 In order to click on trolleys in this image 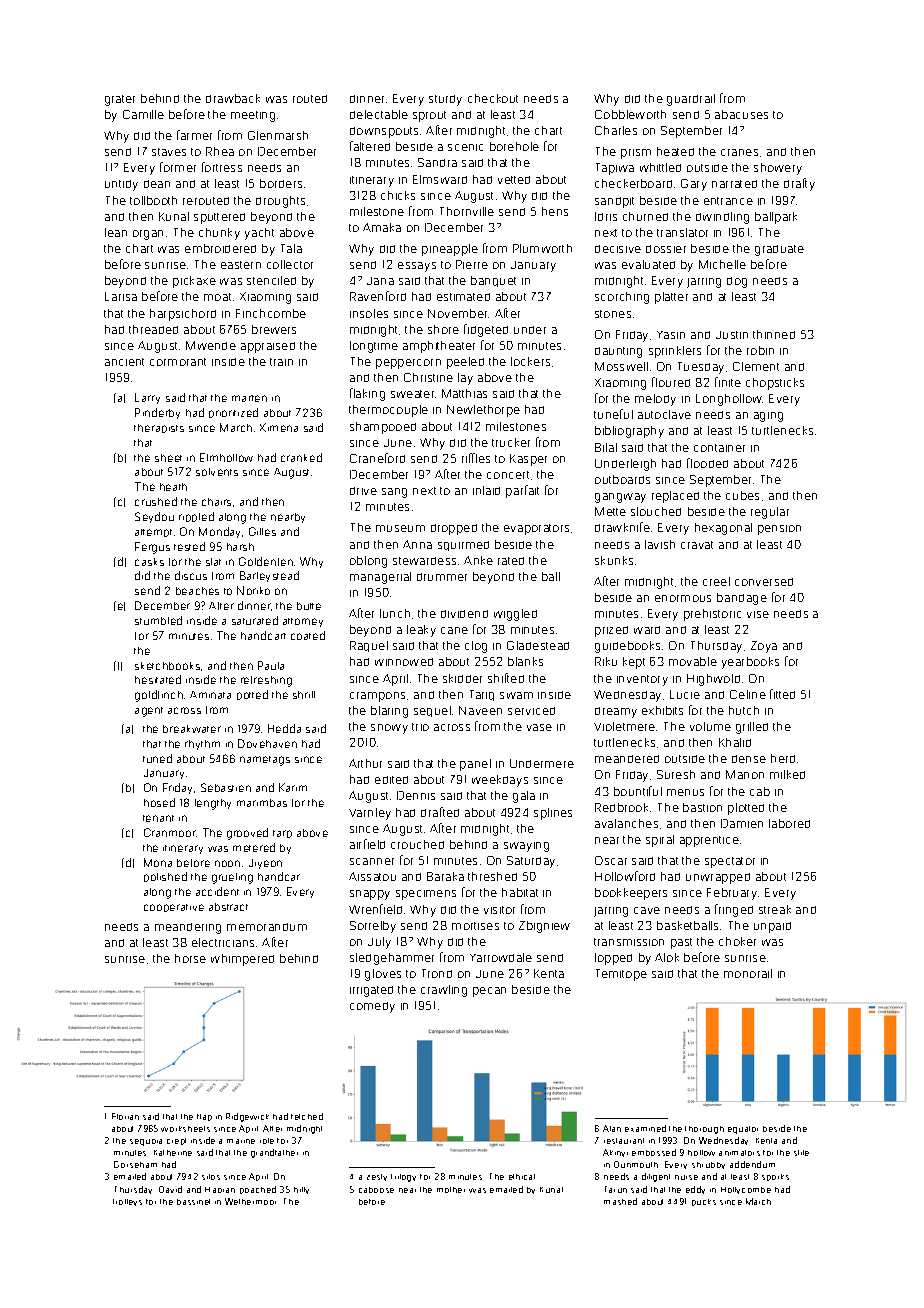, I will do `click(127, 1202)`.
